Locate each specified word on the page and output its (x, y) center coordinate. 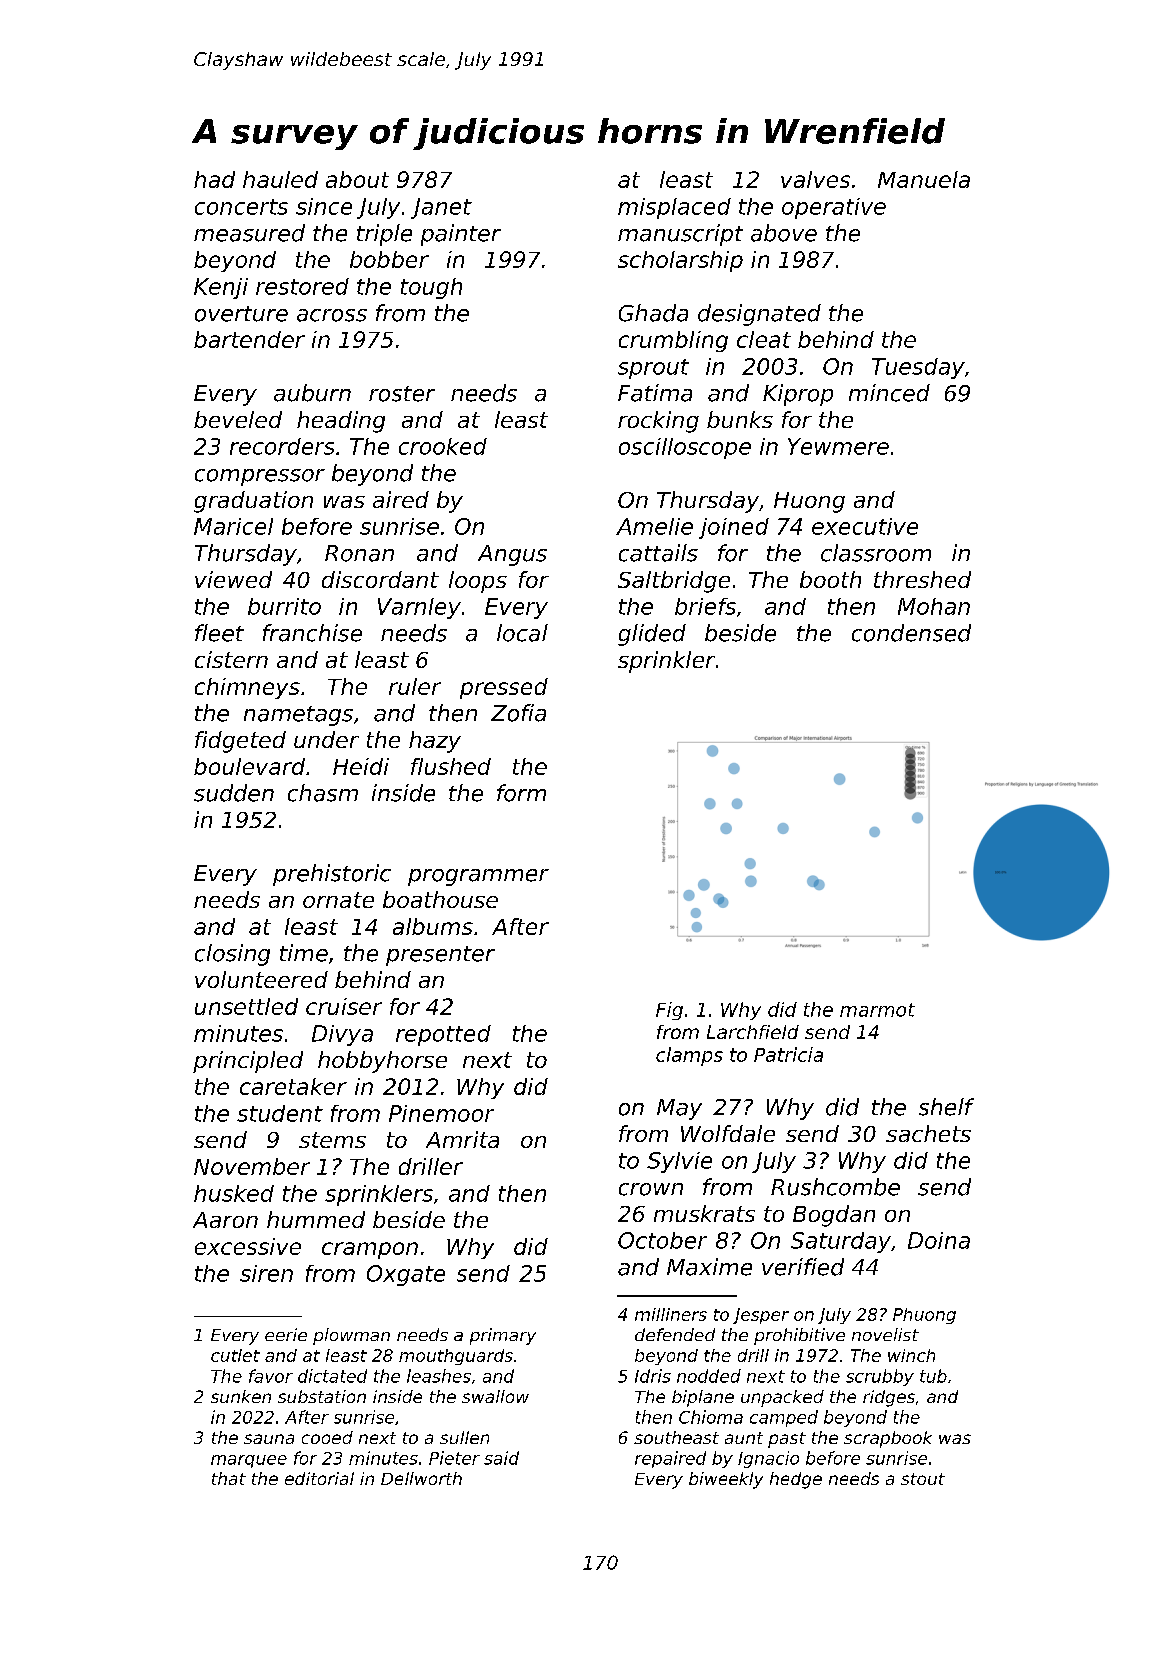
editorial (319, 1478)
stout (923, 1479)
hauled (280, 179)
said (501, 1458)
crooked (443, 446)
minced (889, 393)
